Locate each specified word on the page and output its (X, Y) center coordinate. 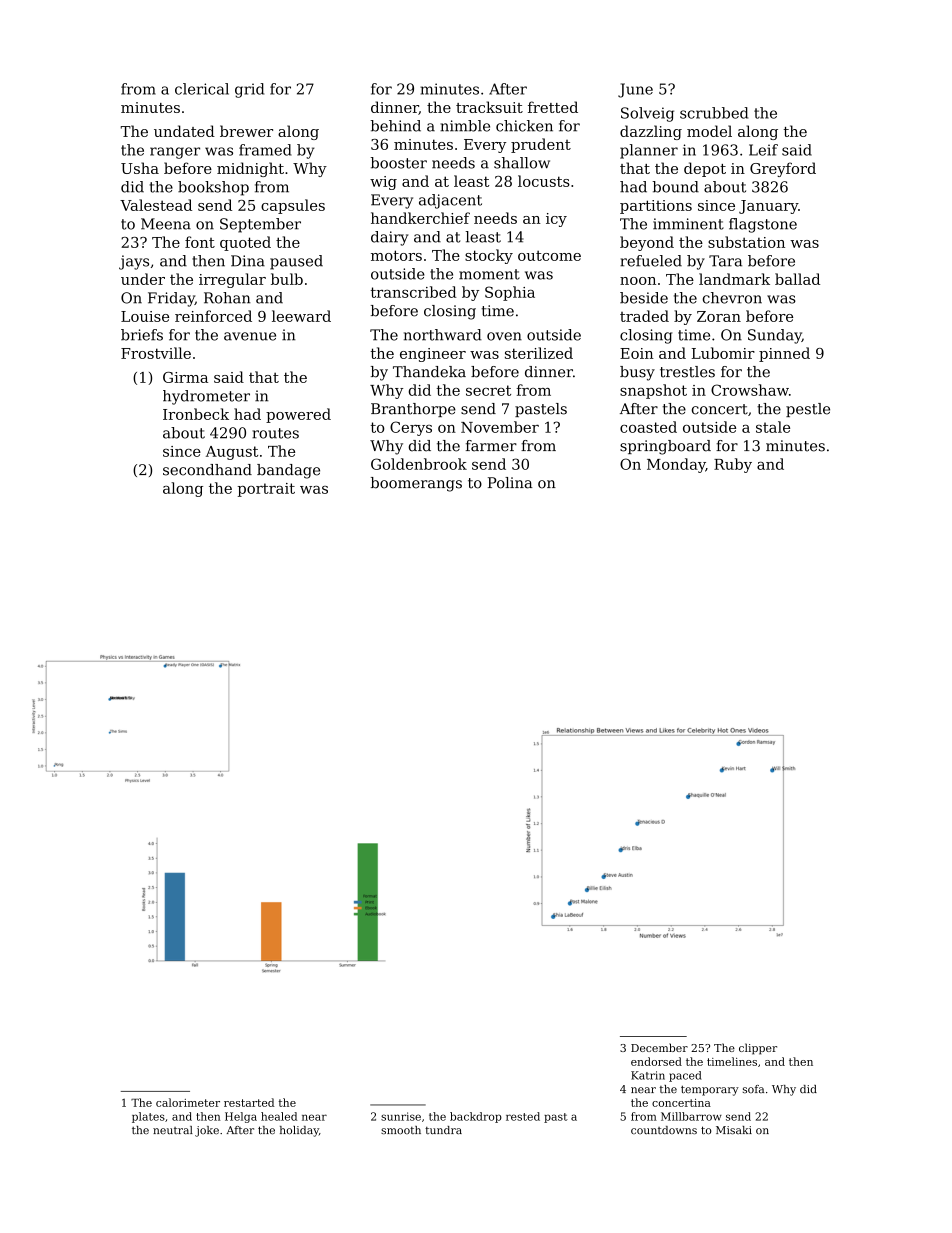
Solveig (647, 114)
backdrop (476, 1117)
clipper (758, 1049)
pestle (808, 410)
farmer (491, 446)
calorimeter (188, 1102)
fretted (553, 107)
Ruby (733, 465)
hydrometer (206, 397)
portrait (266, 490)
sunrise (401, 1116)
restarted (249, 1102)
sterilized (539, 353)
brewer (246, 131)
